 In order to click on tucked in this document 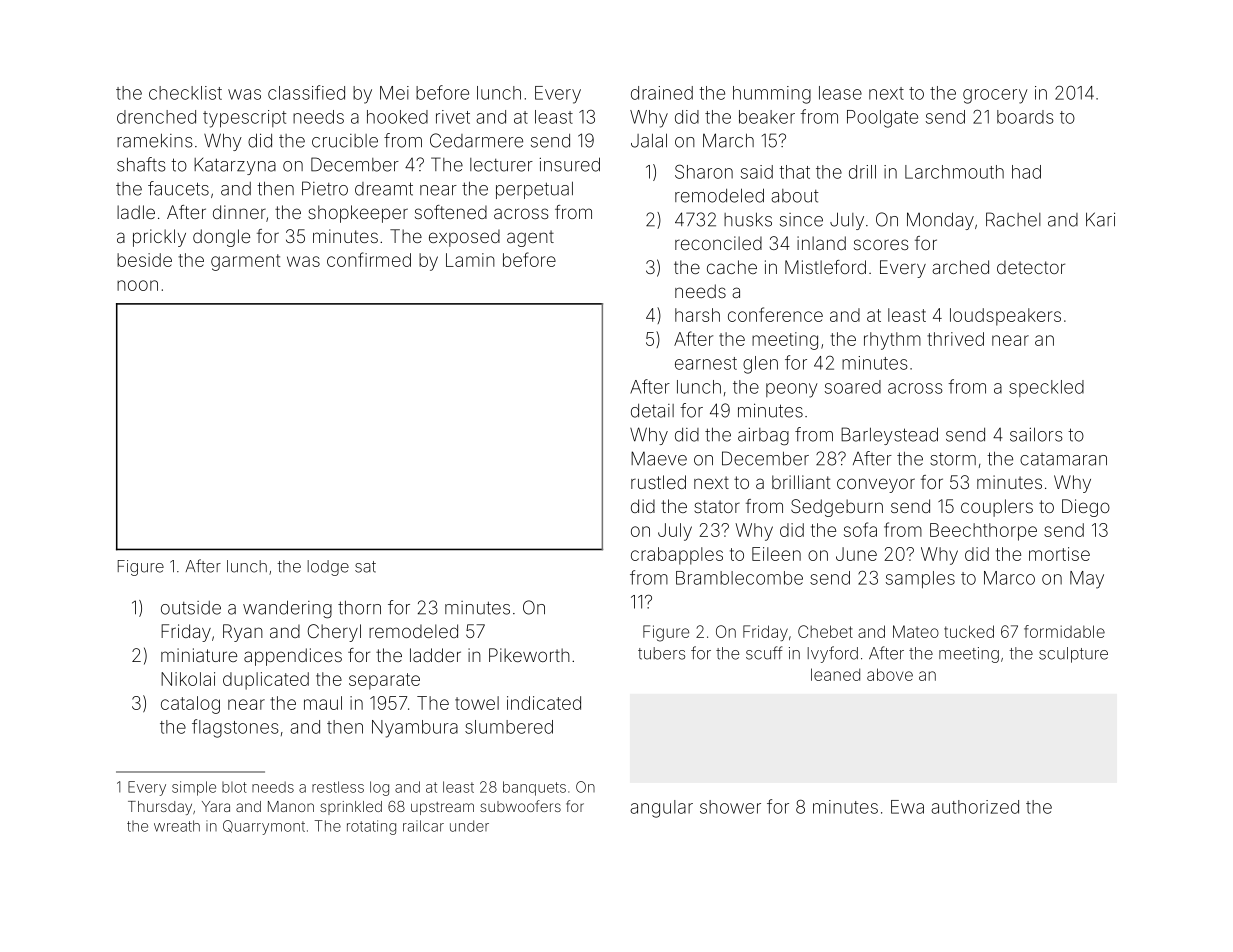, I will do `click(969, 631)`.
